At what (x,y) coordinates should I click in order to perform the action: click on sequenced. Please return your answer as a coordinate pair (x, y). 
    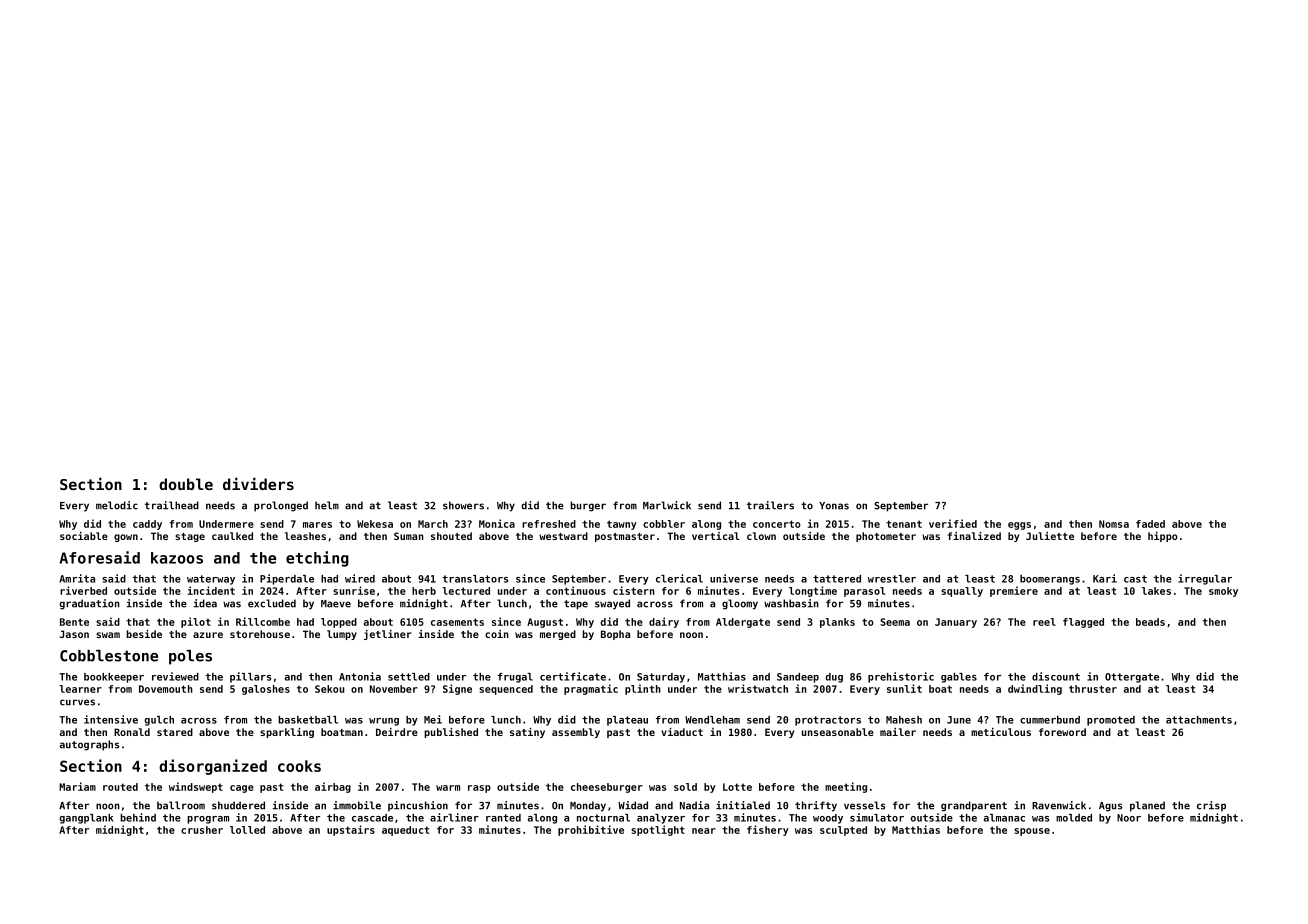
    Looking at the image, I should click on (506, 690).
